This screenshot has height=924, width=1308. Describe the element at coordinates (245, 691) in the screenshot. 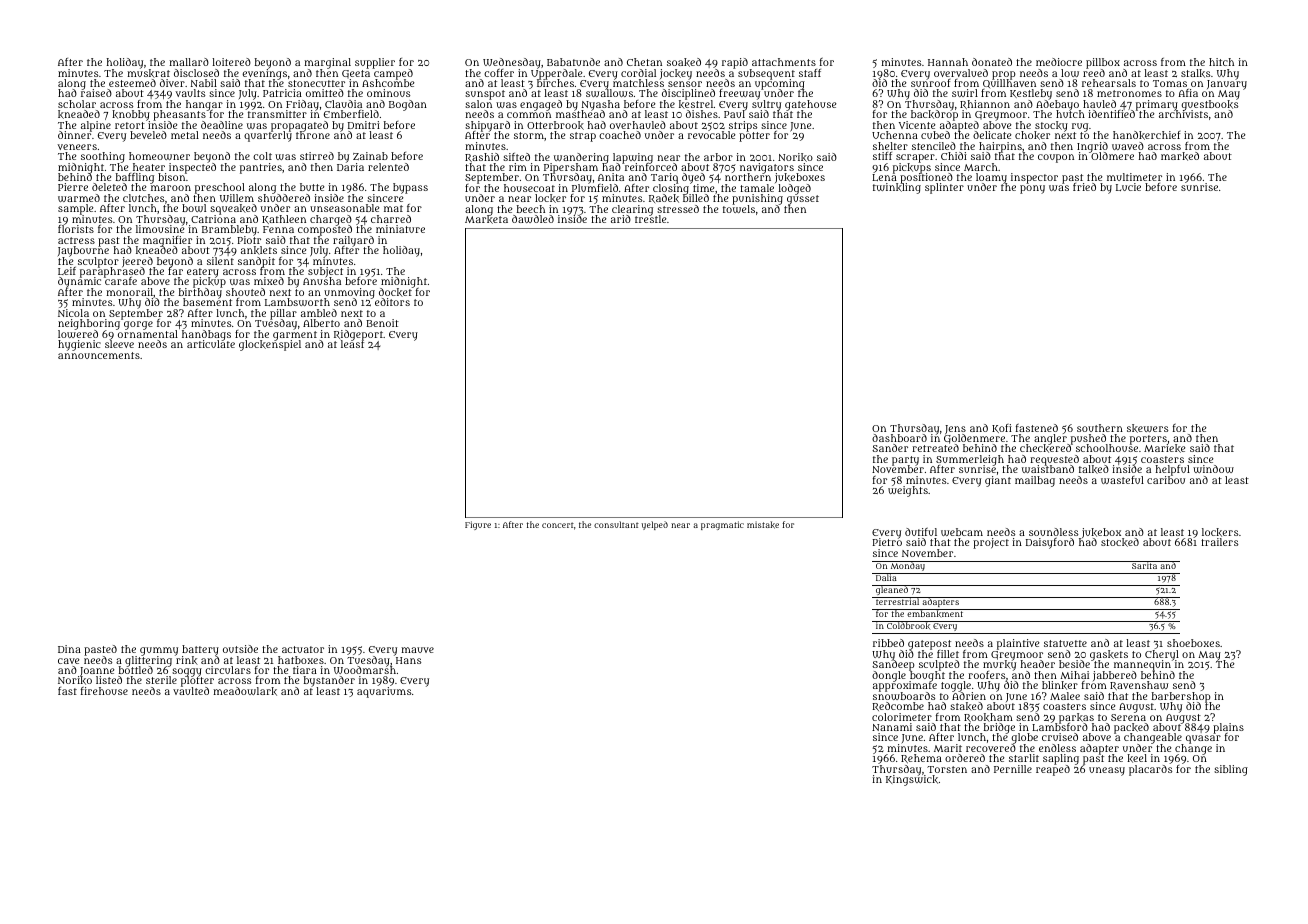

I see `meadowlark` at that location.
